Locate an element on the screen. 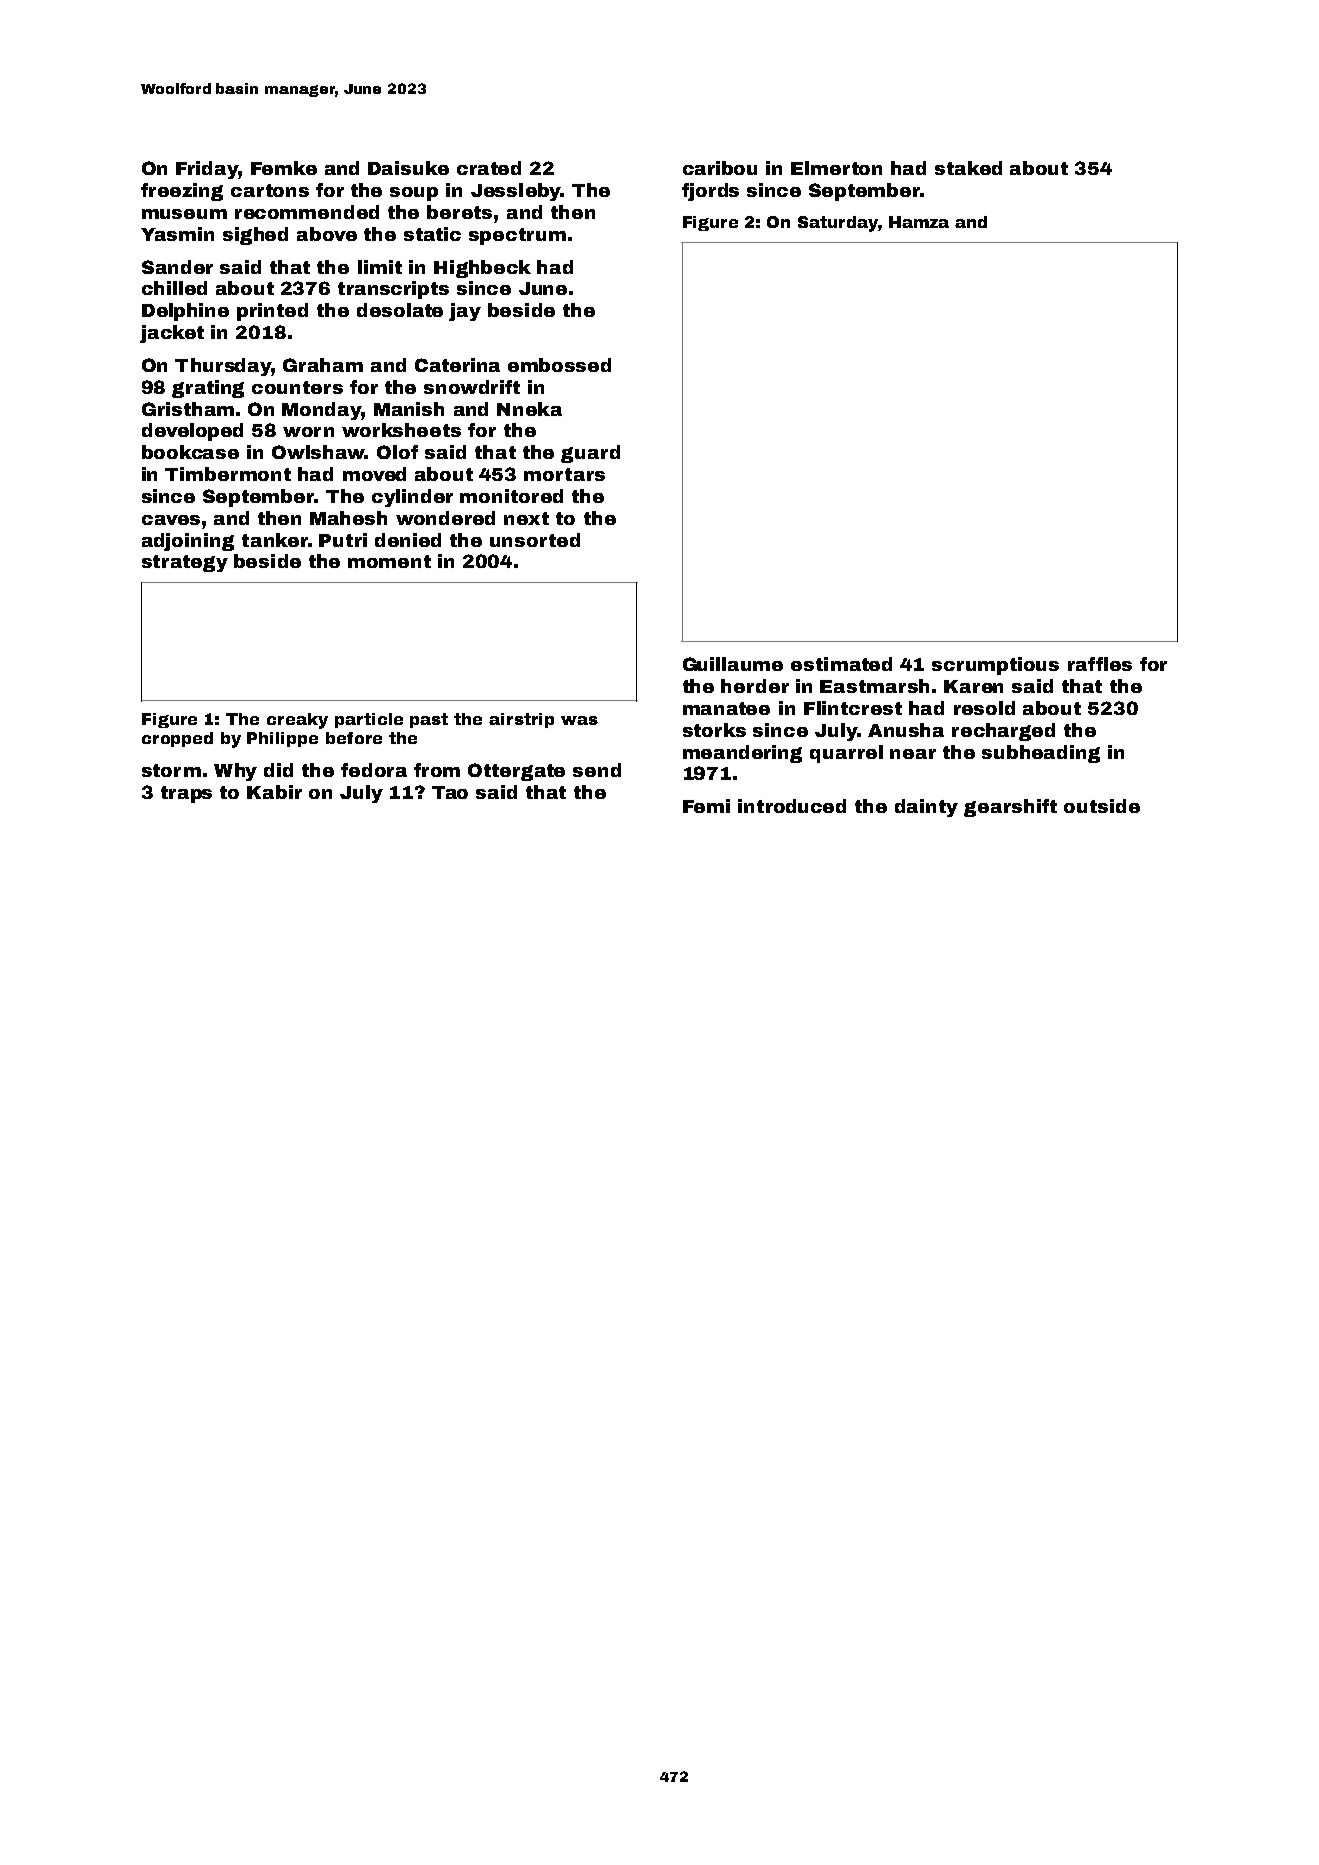 Image resolution: width=1319 pixels, height=1865 pixels. embossed is located at coordinates (559, 365).
